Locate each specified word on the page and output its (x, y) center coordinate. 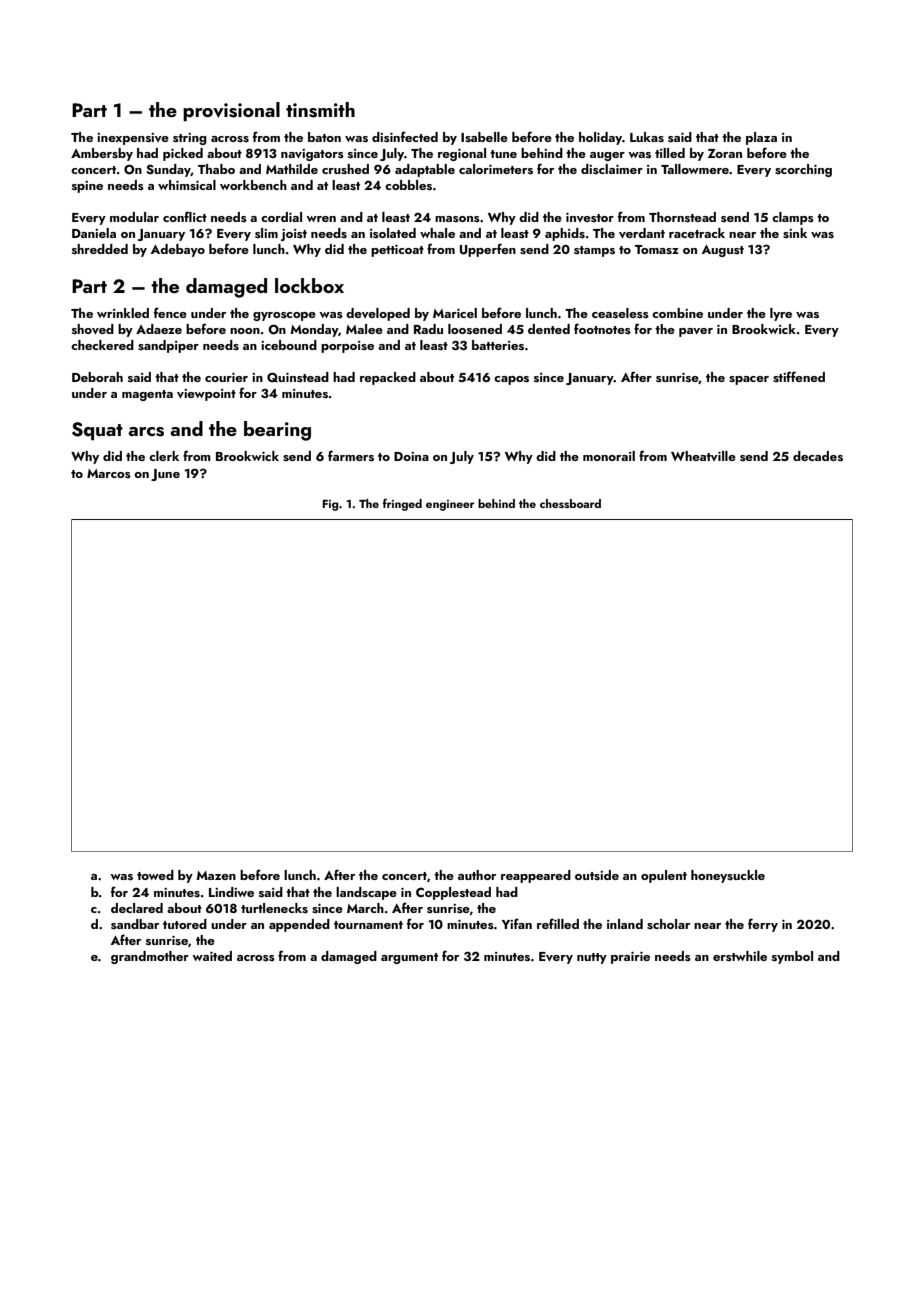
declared (137, 908)
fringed (402, 504)
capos (511, 380)
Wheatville (703, 456)
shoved (93, 329)
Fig (330, 505)
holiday (600, 138)
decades (818, 456)
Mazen (216, 875)
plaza (761, 138)
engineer (450, 505)
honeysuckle (728, 876)
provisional (231, 111)
